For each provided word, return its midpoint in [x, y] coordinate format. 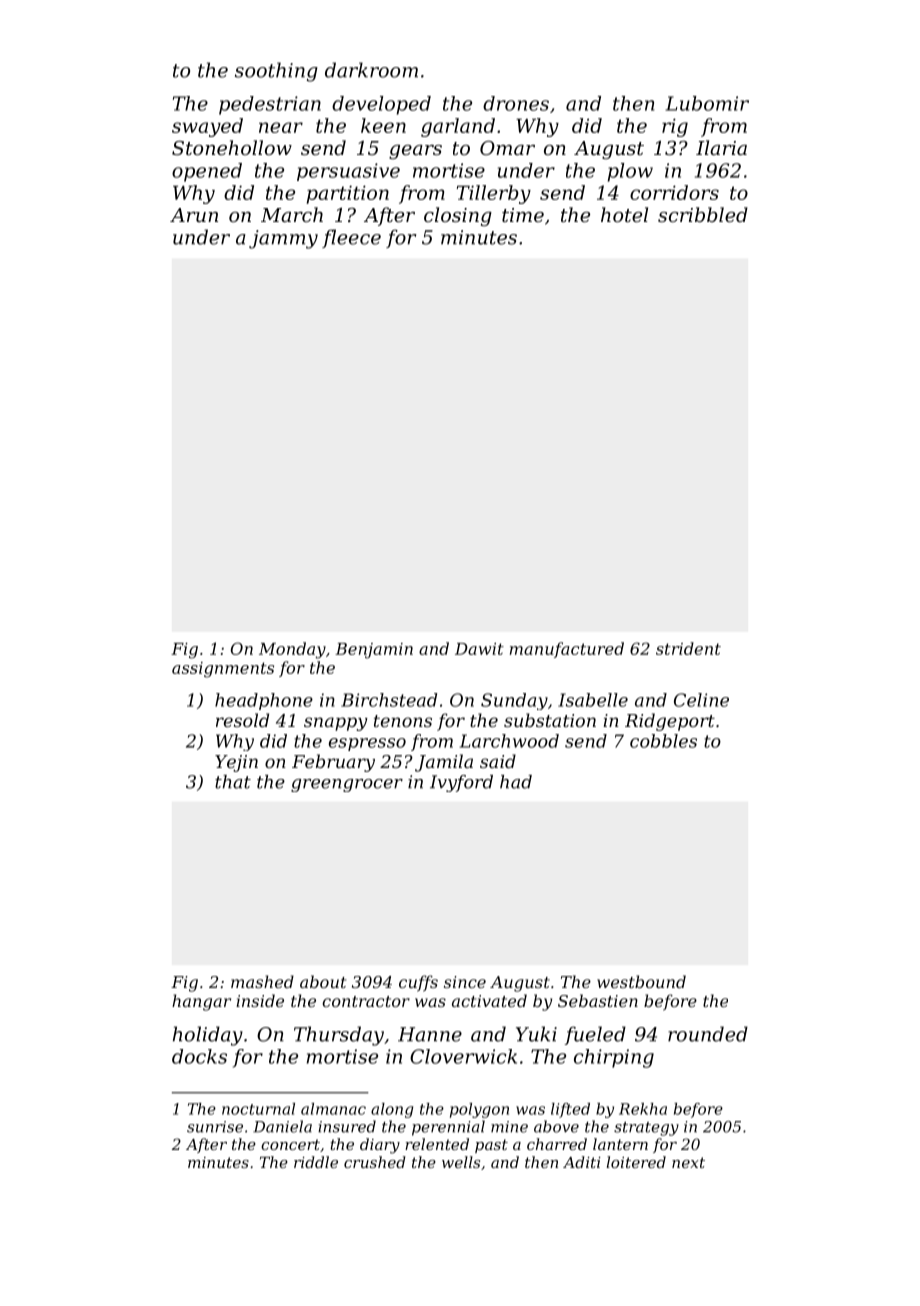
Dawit [479, 649]
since [465, 982]
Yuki [536, 1034]
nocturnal [258, 1109]
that [233, 782]
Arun [194, 215]
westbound [641, 981]
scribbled [703, 214]
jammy [283, 239]
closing [458, 216]
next [688, 1162]
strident [688, 648]
